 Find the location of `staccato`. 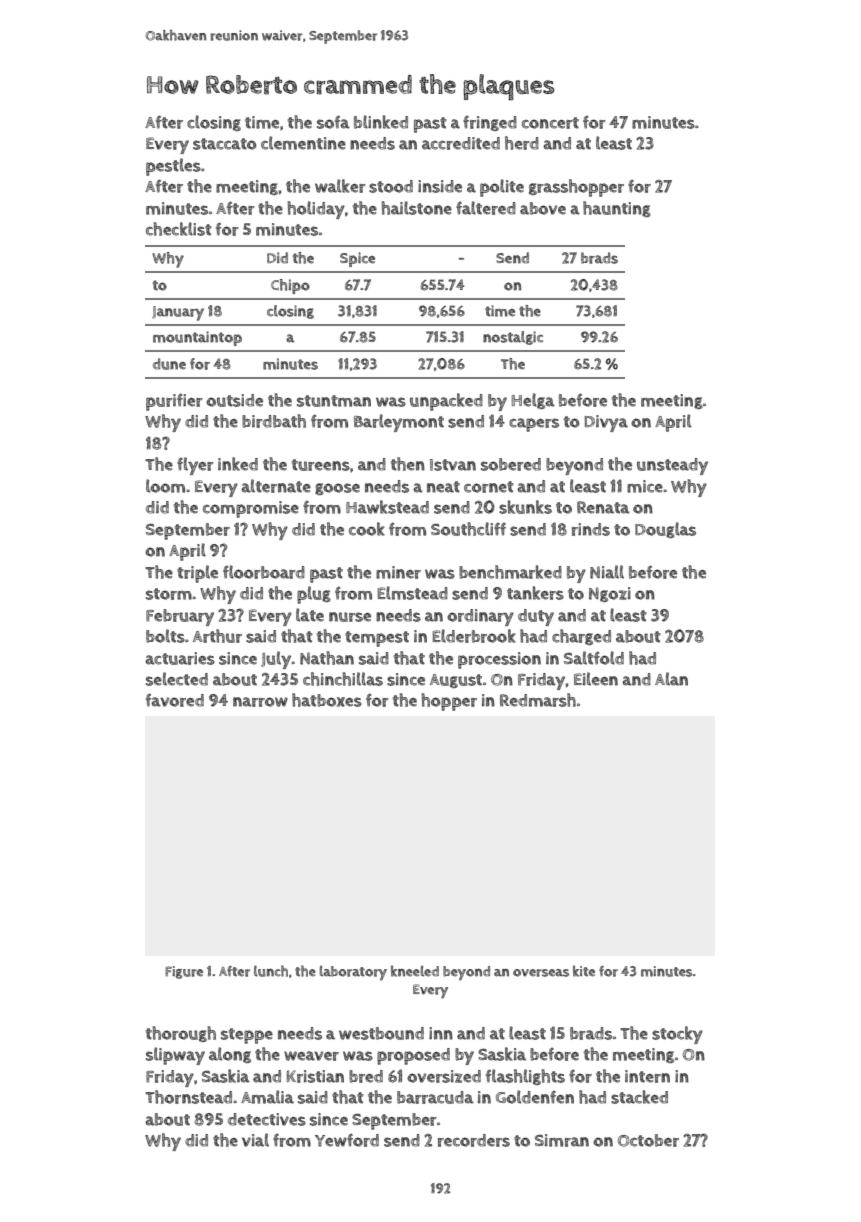

staccato is located at coordinates (224, 144).
